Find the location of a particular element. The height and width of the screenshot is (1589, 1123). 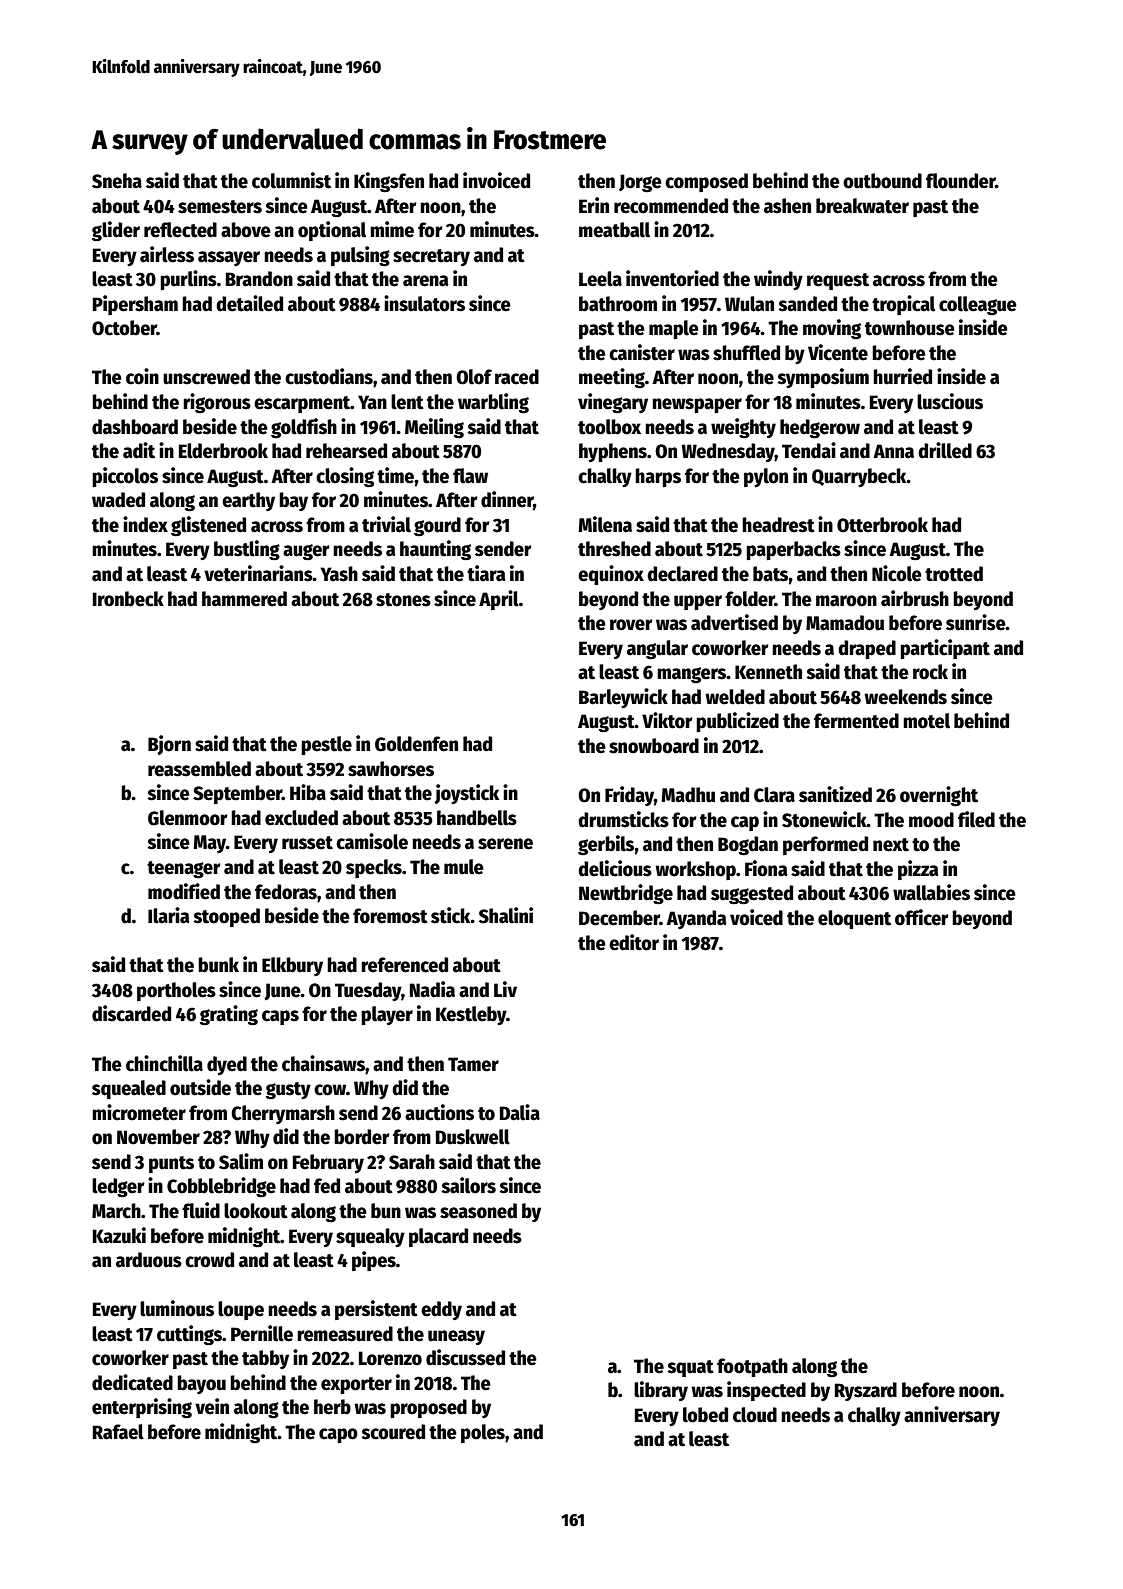

Jorge is located at coordinates (640, 183).
